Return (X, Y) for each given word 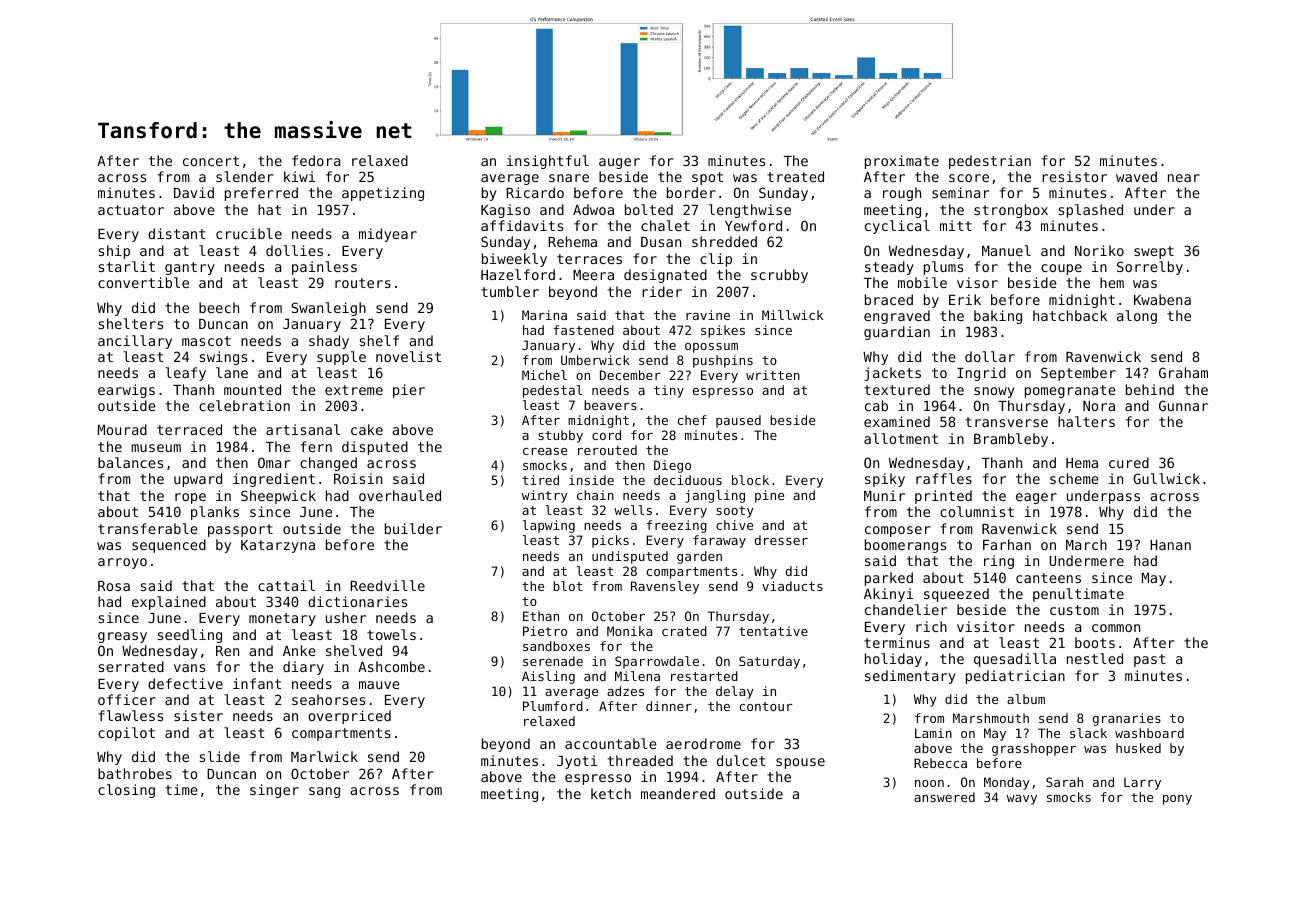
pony (1177, 800)
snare (569, 178)
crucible (249, 233)
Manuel (1006, 250)
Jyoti (577, 762)
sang (324, 792)
